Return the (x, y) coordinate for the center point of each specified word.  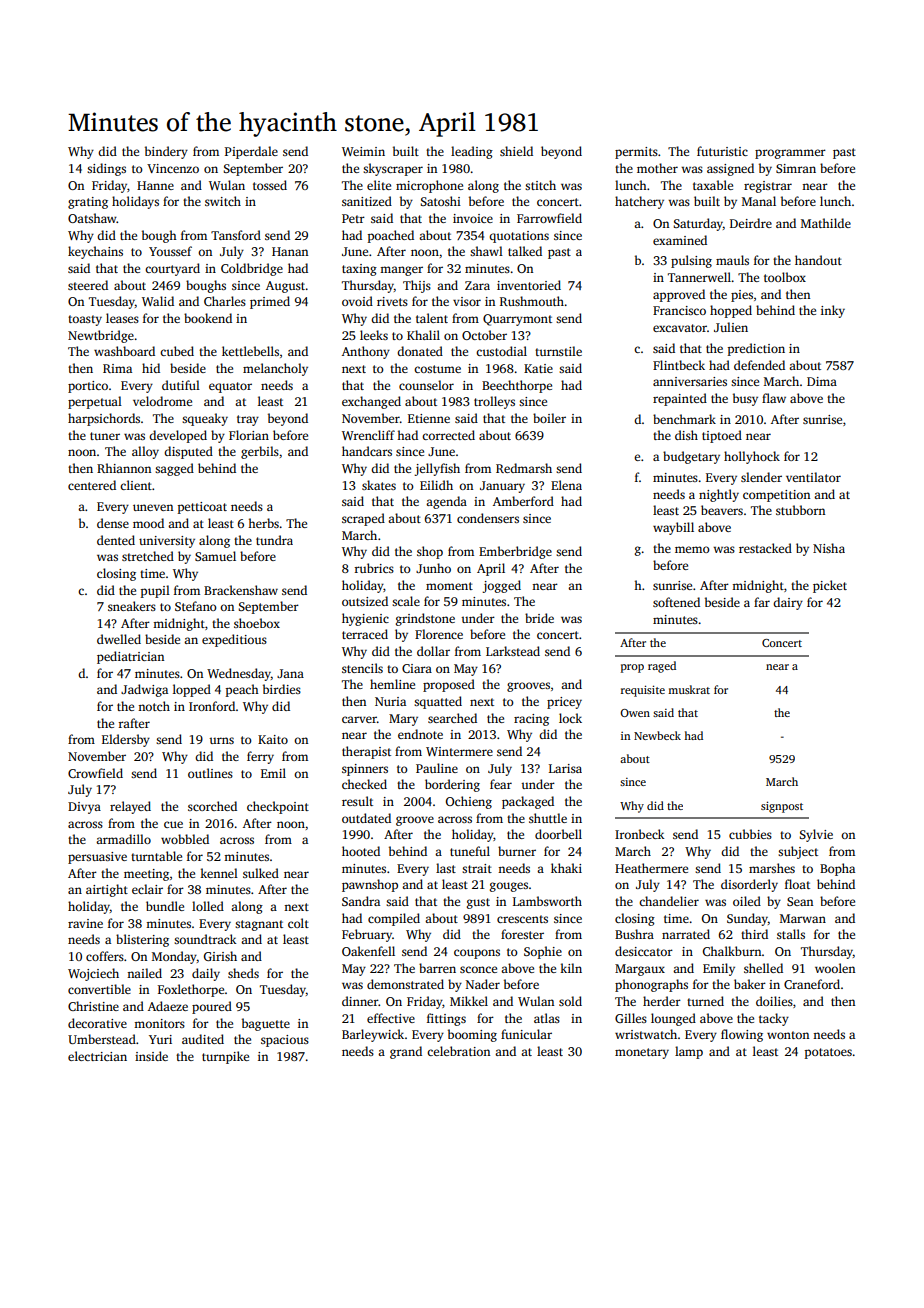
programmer (790, 154)
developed (178, 436)
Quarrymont (517, 320)
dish (686, 435)
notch (154, 706)
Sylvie (816, 835)
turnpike (225, 1057)
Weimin (363, 151)
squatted (438, 702)
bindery (166, 152)
